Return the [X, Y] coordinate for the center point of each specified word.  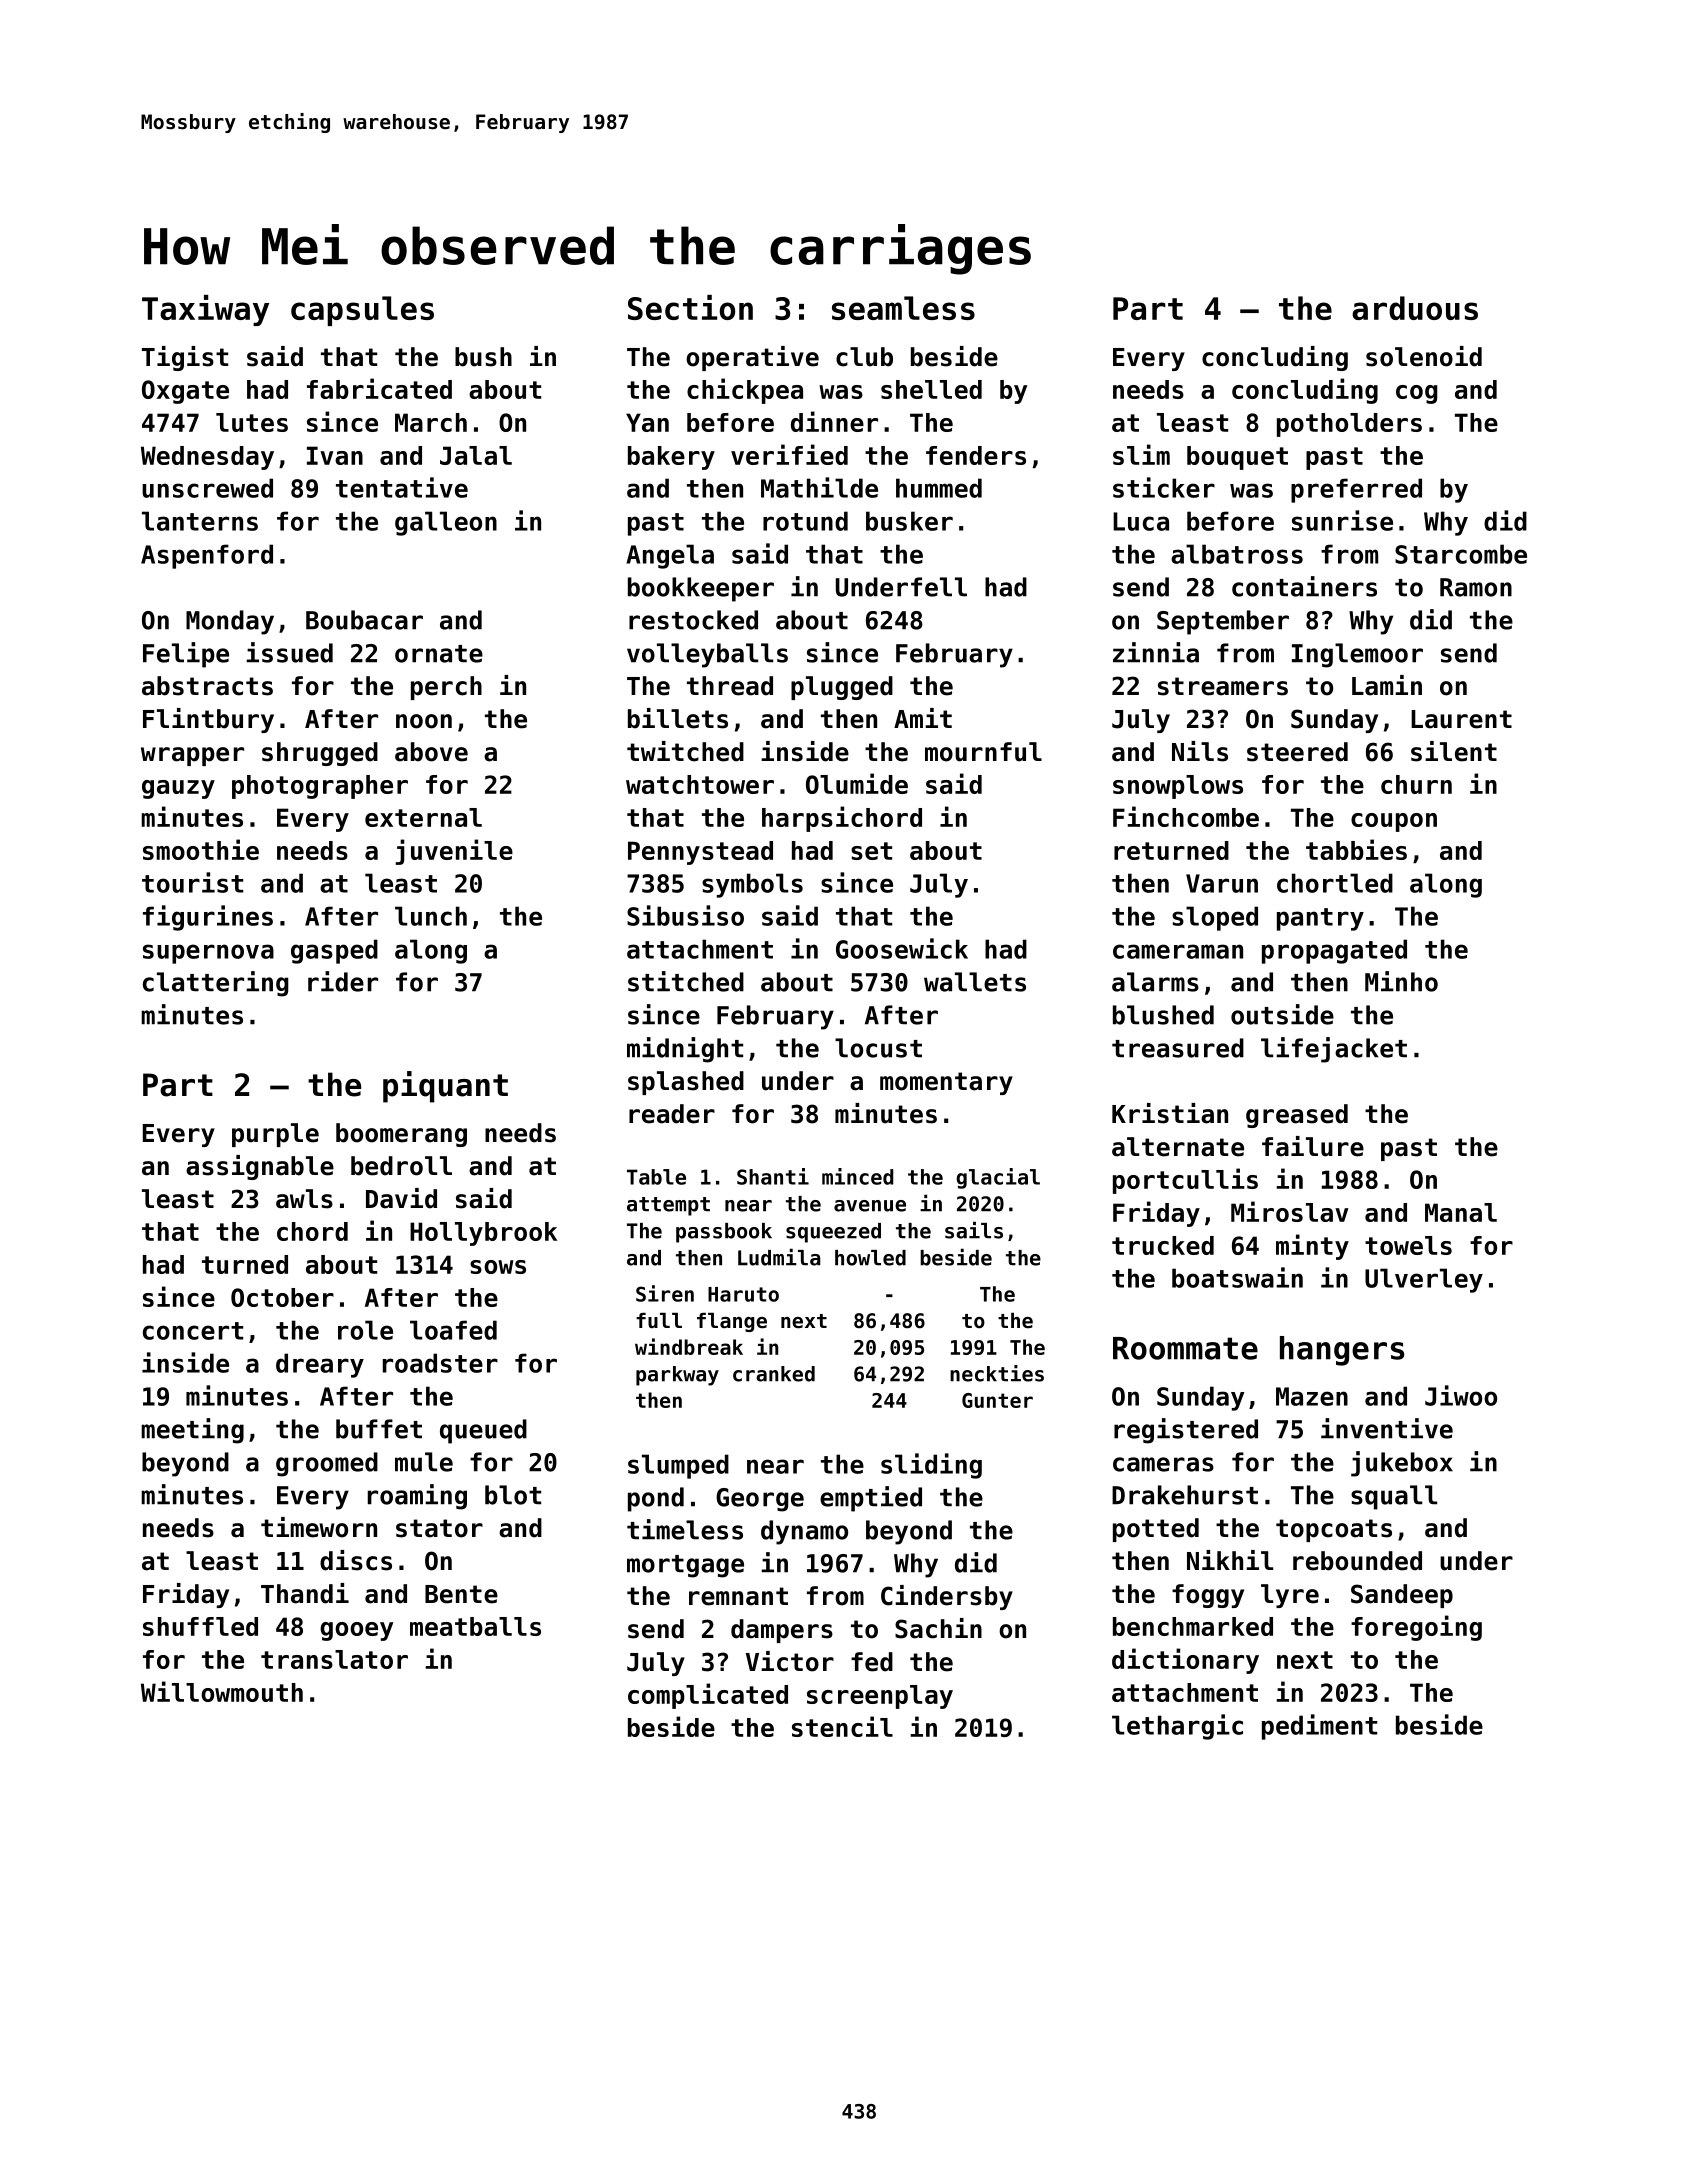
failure [1313, 1146]
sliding [931, 1466]
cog [1417, 394]
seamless [903, 308]
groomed [327, 1464]
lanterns [200, 521]
